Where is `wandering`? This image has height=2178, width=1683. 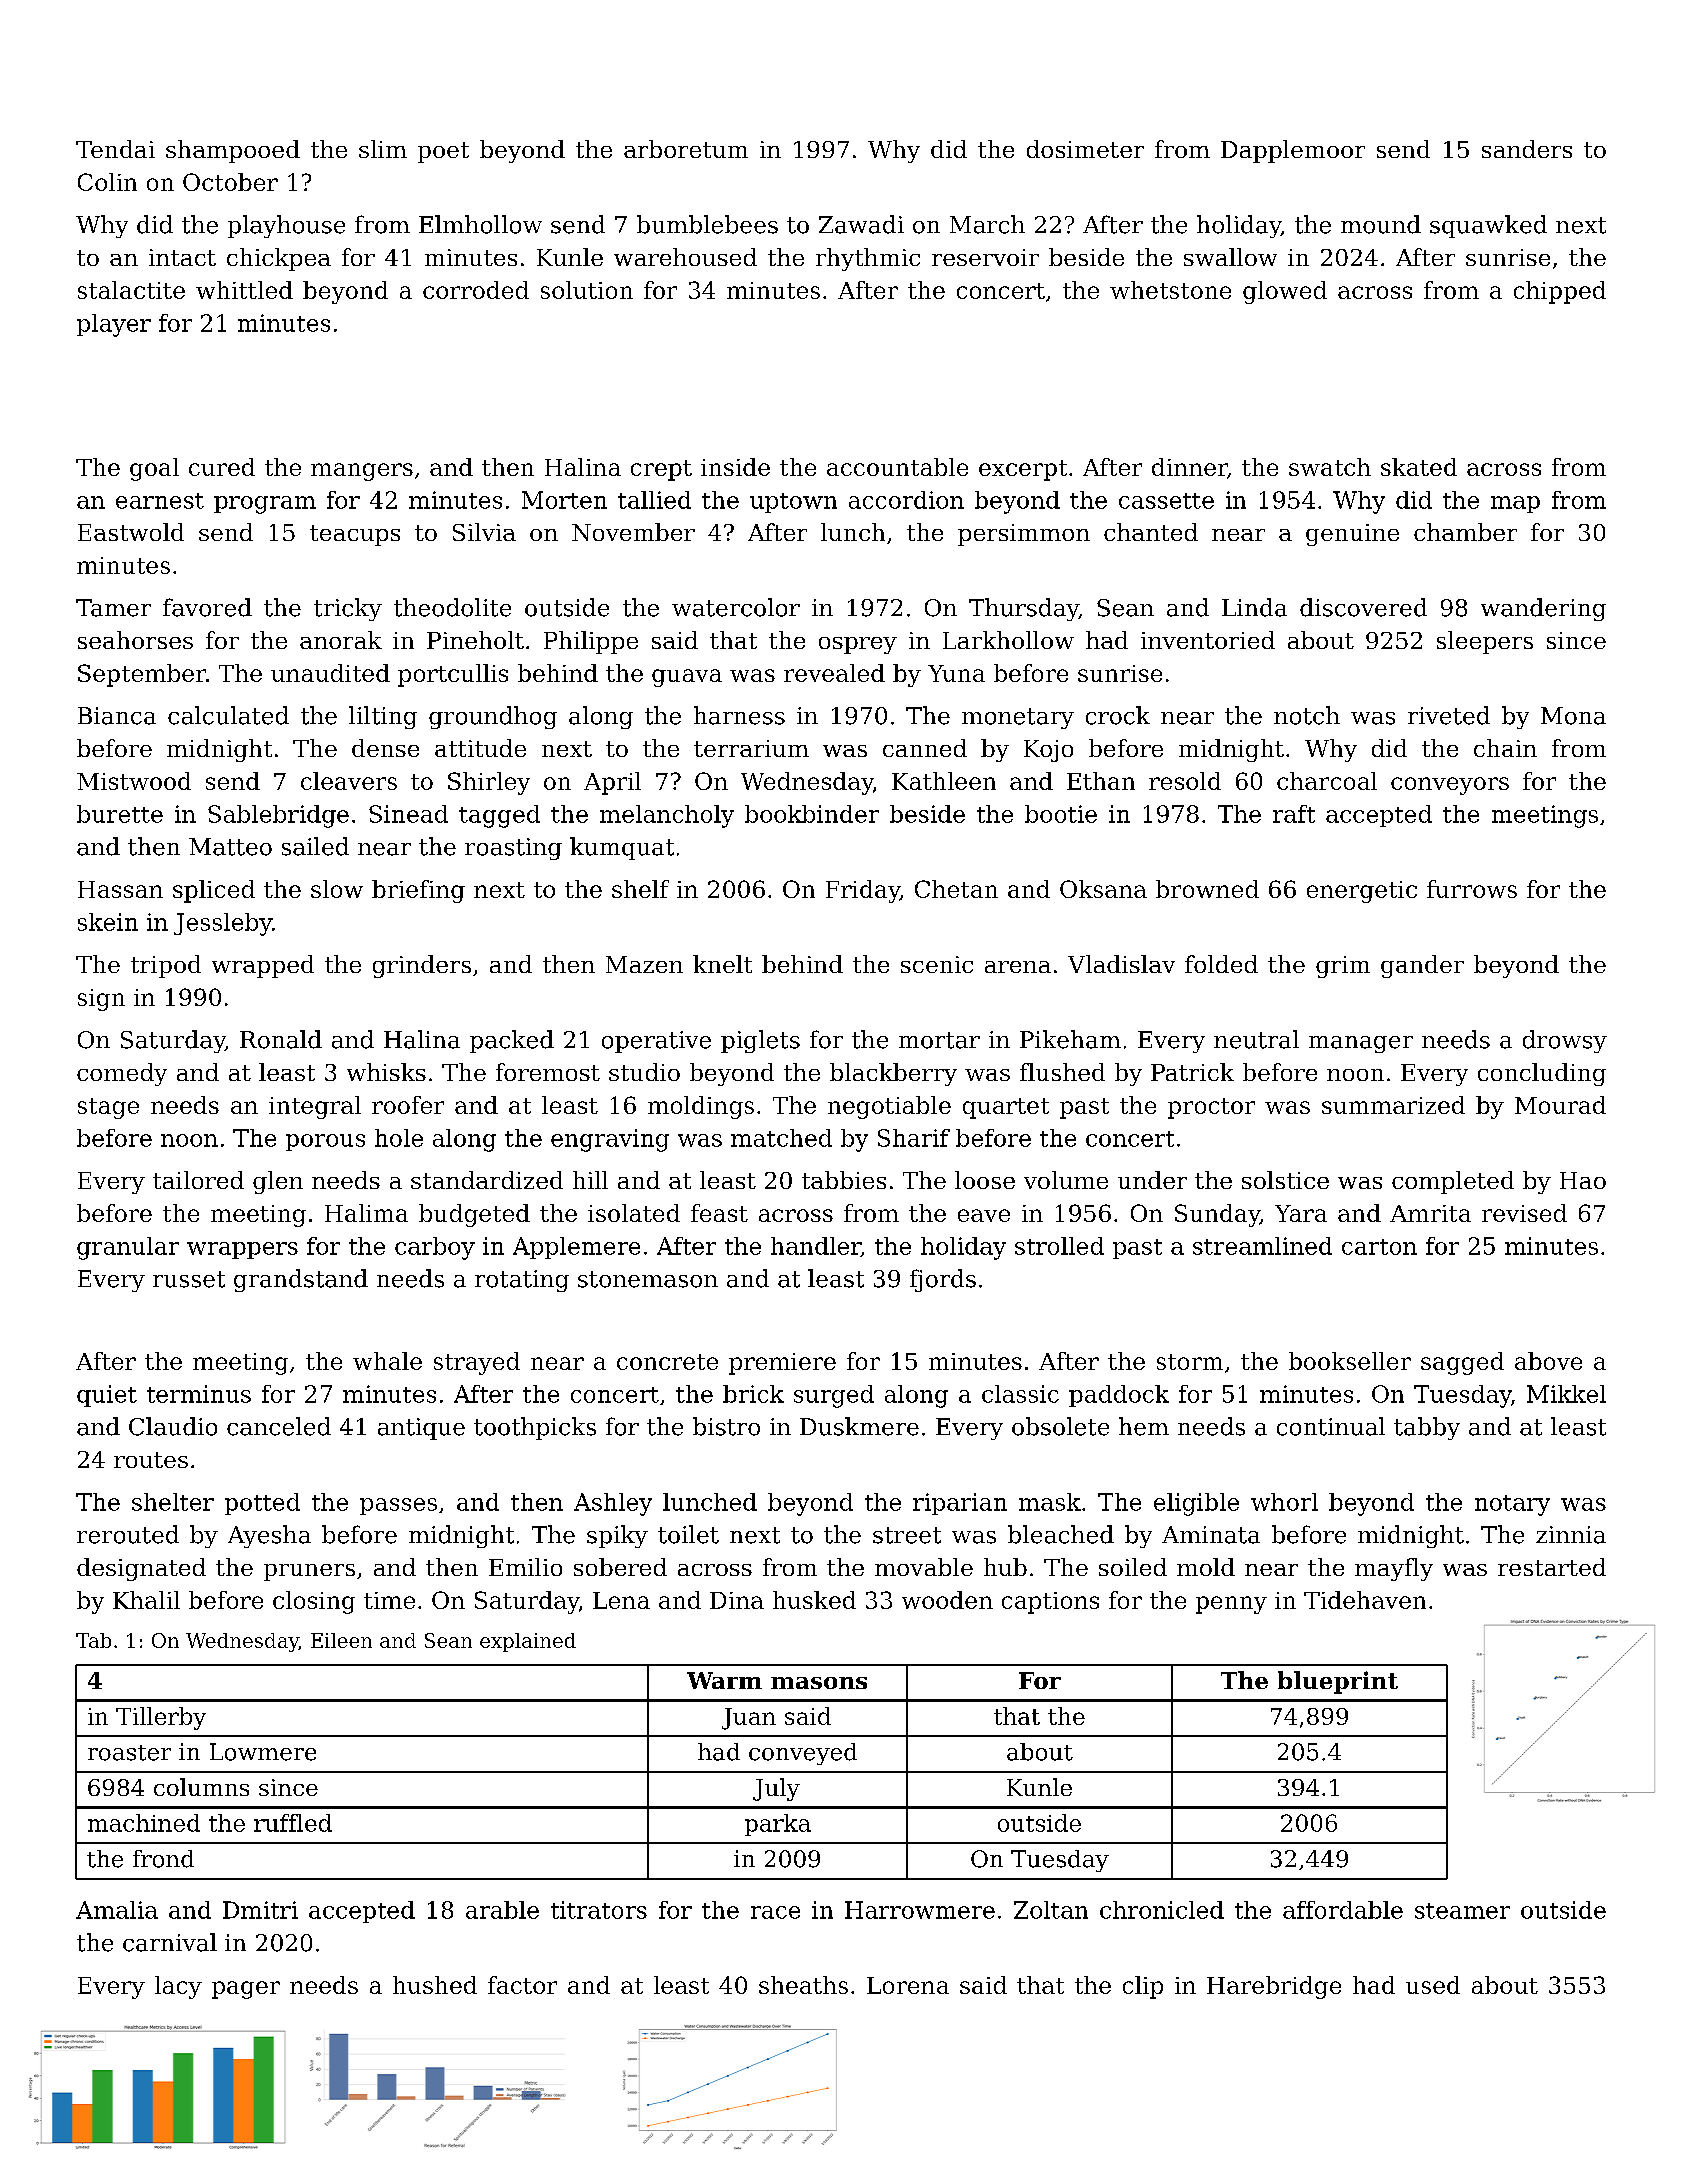 wandering is located at coordinates (1543, 609).
